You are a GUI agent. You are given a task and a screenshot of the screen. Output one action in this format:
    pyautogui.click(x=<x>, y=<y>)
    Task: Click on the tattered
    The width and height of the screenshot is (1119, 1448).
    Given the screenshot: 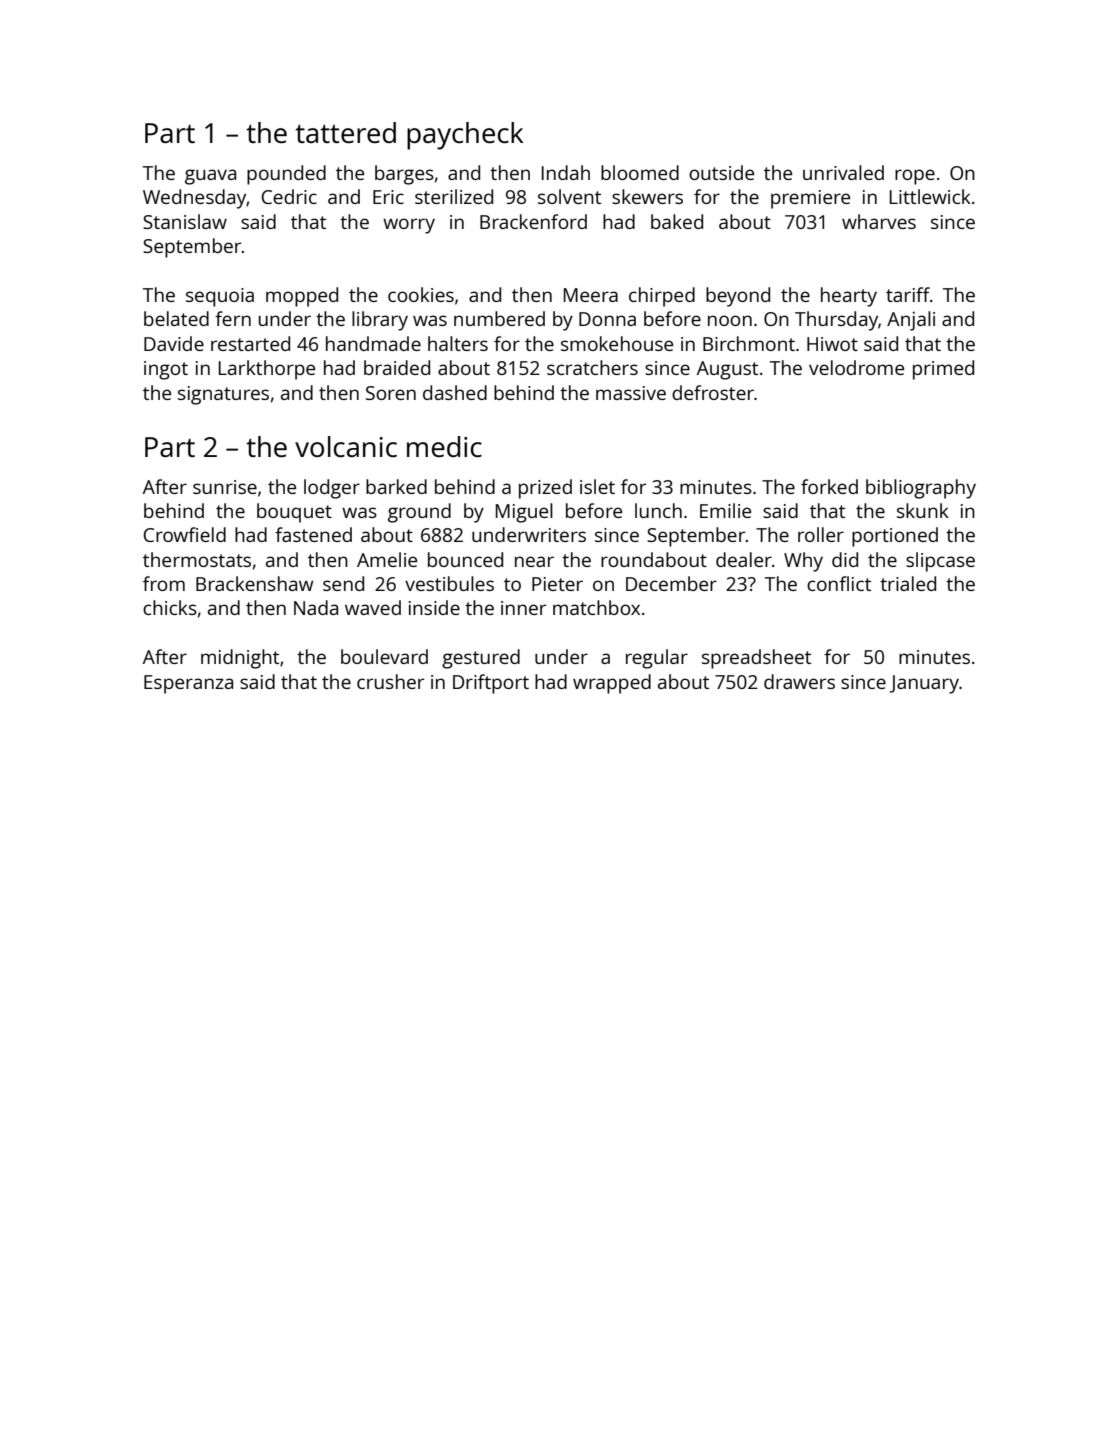 What is the action you would take?
    pyautogui.click(x=345, y=132)
